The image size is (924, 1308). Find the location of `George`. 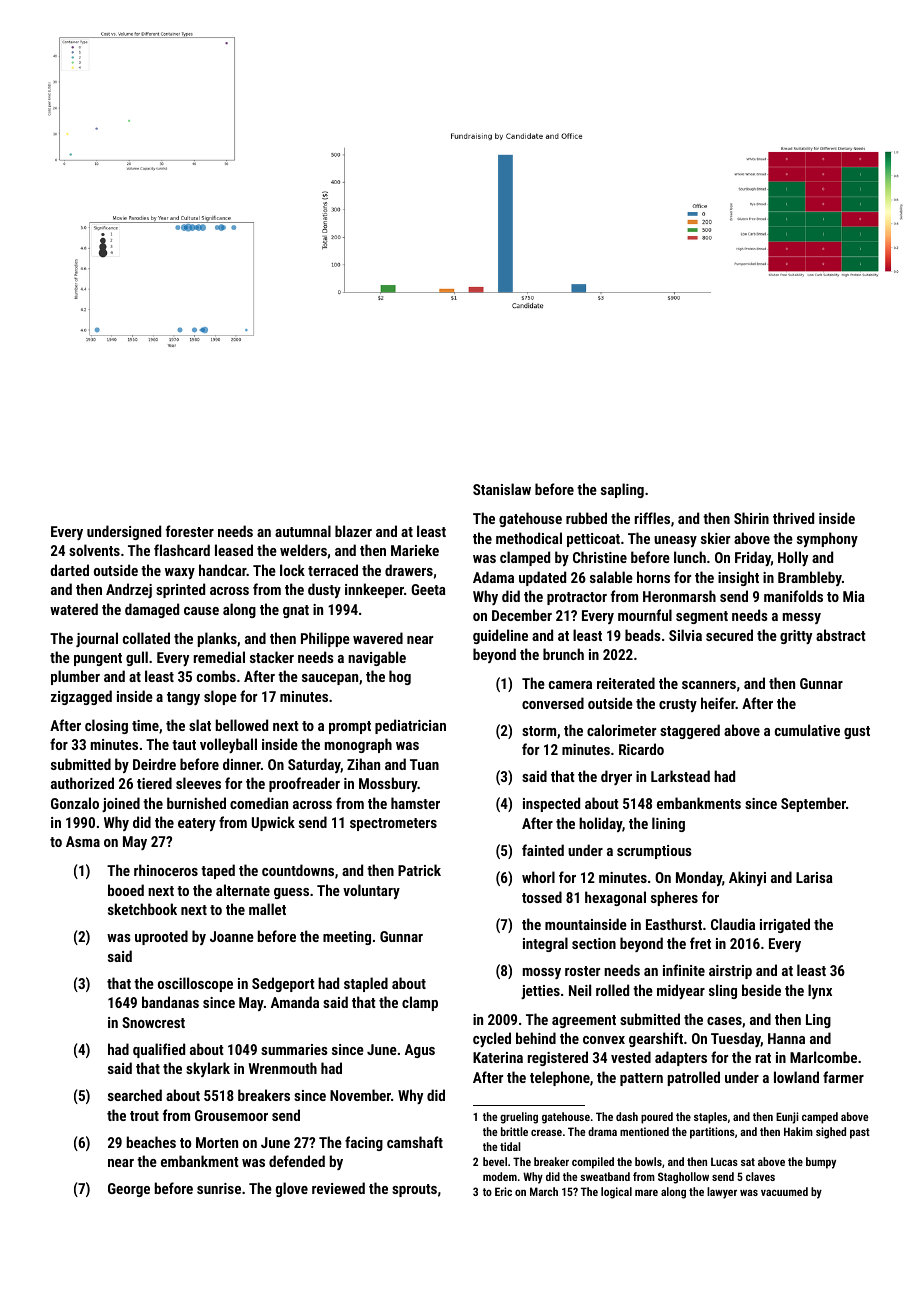

George is located at coordinates (129, 1190).
